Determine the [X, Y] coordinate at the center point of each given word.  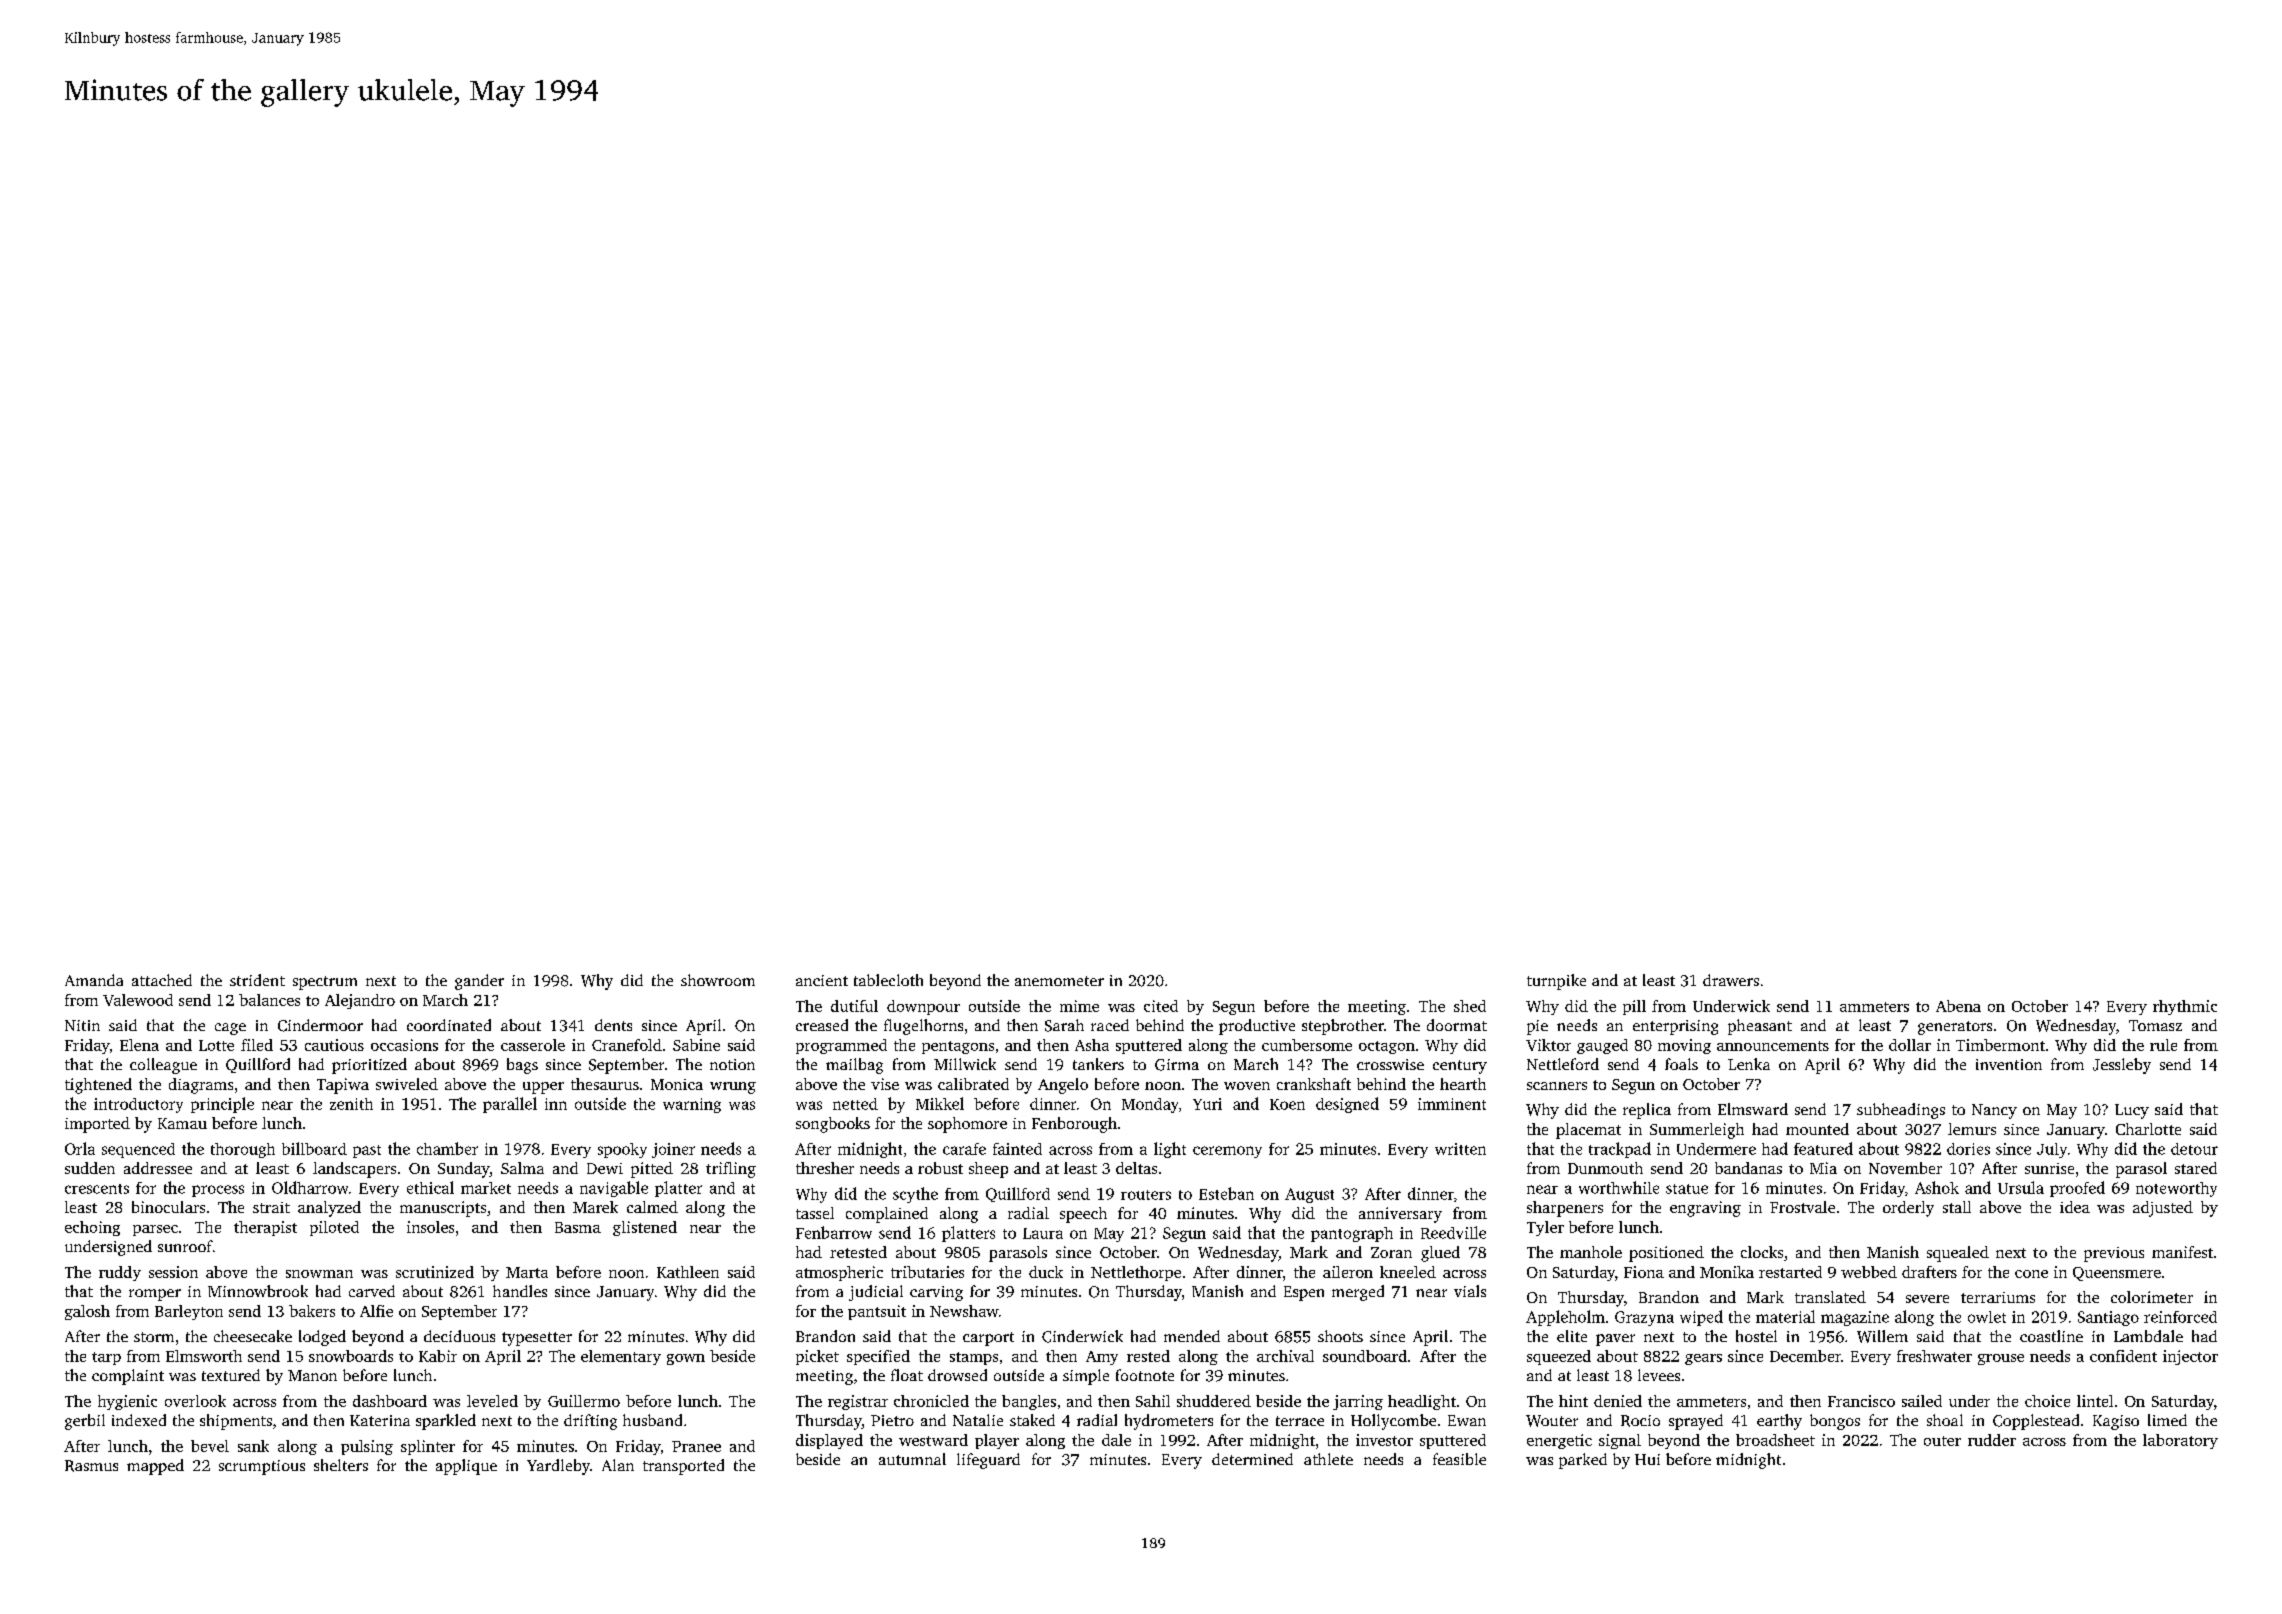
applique [466, 1467]
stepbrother [1343, 1027]
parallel [510, 1105]
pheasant [1760, 1027]
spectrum [325, 983]
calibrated [973, 1084]
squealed [1958, 1254]
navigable [614, 1189]
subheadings [1901, 1111]
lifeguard [988, 1461]
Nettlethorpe [1136, 1273]
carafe [964, 1149]
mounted [1817, 1129]
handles [520, 1291]
